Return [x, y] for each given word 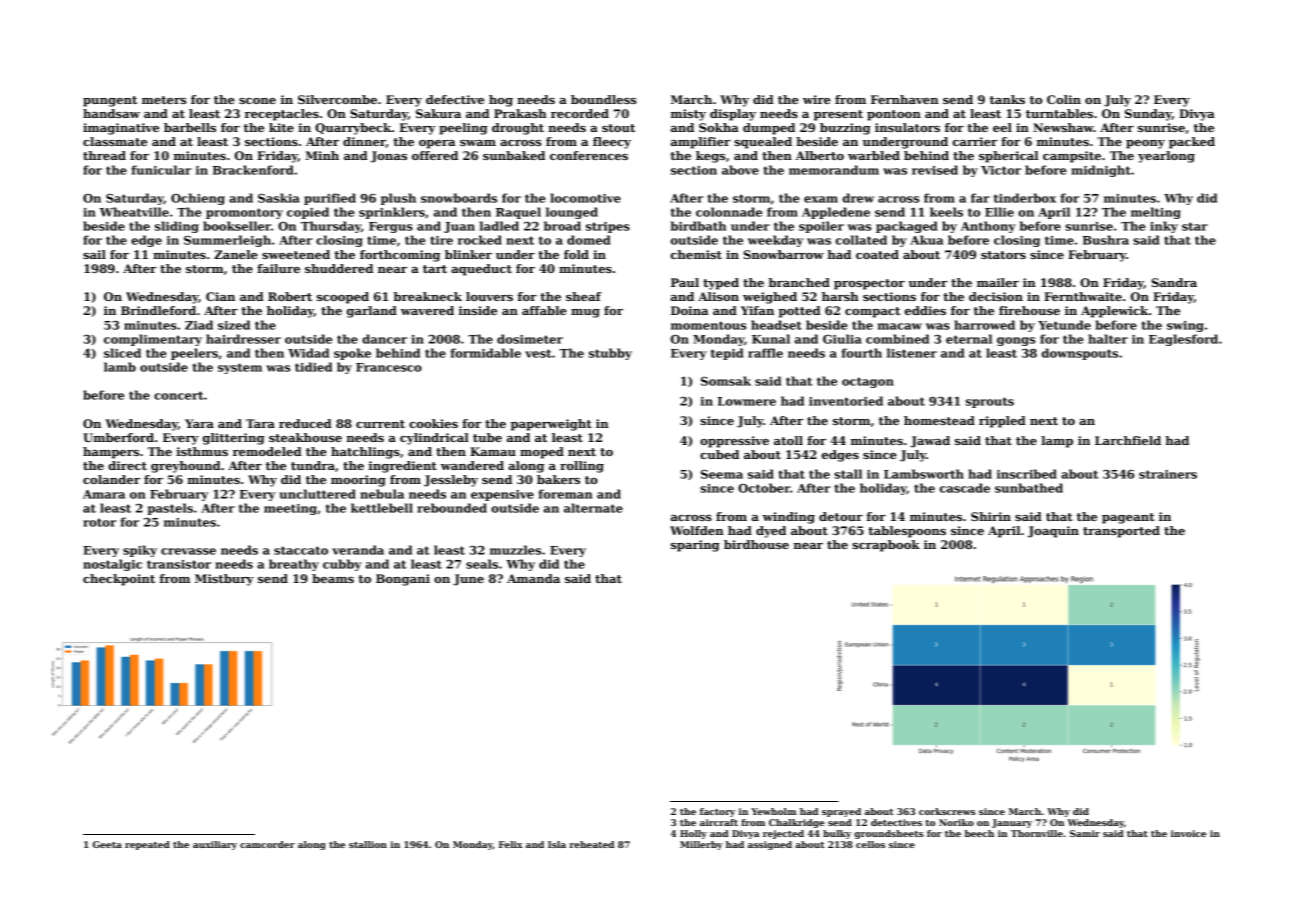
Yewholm [773, 811]
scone [257, 101]
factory [717, 812]
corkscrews [947, 811]
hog [501, 101]
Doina [689, 310]
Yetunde [1064, 325]
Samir [1085, 833]
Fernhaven [905, 99]
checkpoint [119, 580]
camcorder [267, 844]
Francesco [389, 367]
